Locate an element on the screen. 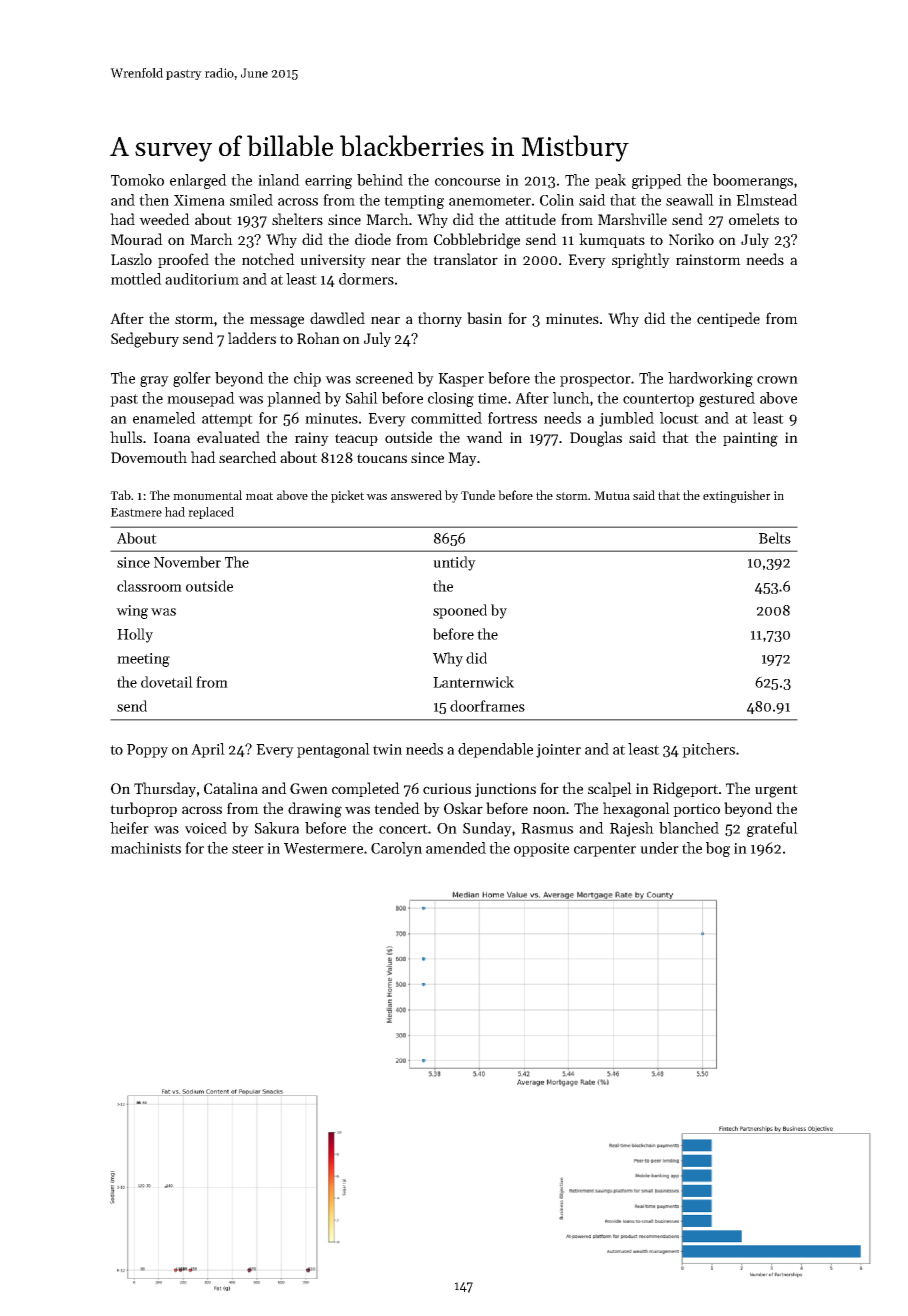 The width and height of the screenshot is (908, 1316). bog is located at coordinates (718, 849).
